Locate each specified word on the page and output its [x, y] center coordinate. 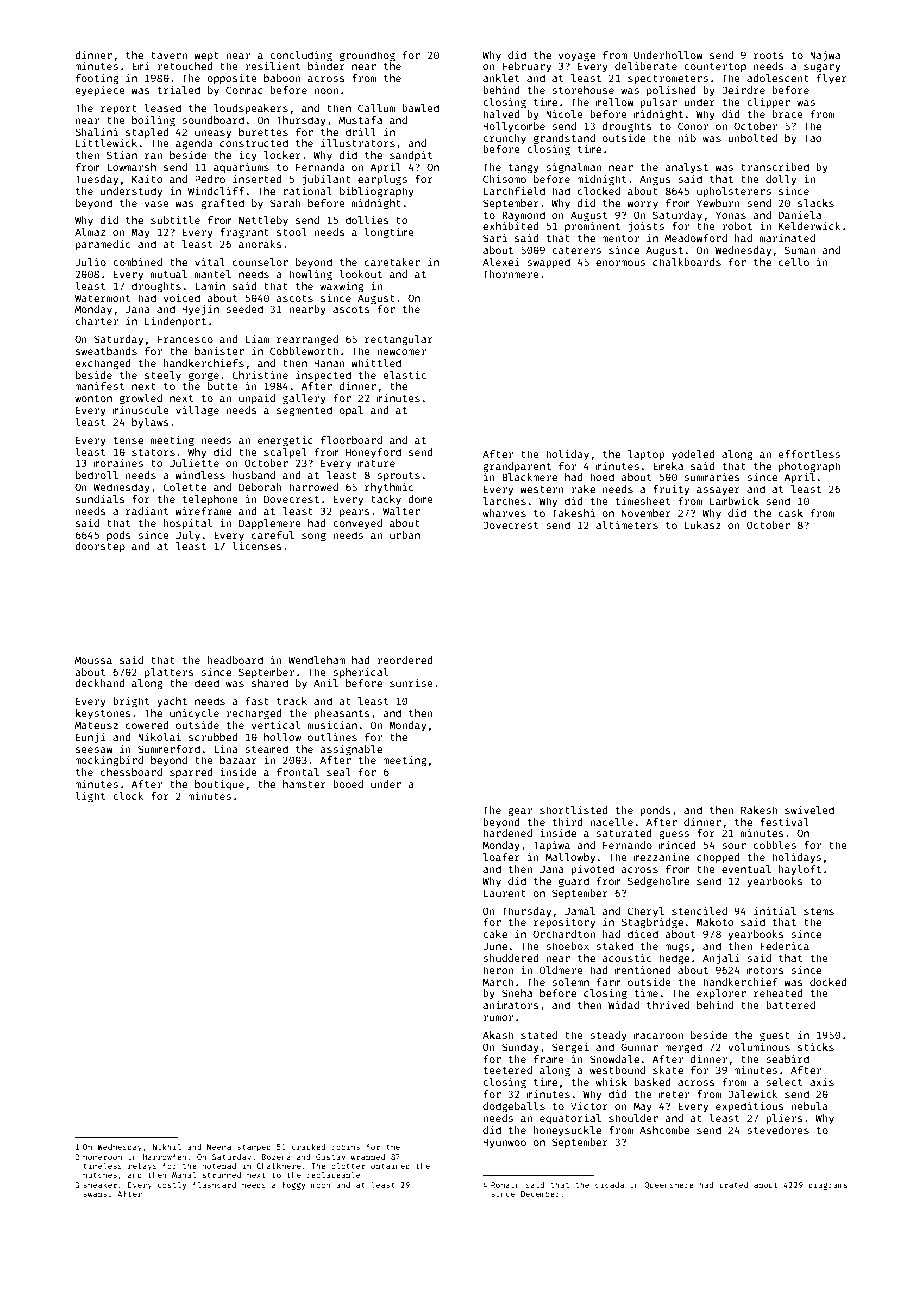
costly [172, 1185]
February [527, 67]
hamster [304, 784]
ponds [655, 811]
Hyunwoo [504, 1143]
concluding [301, 56]
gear [520, 812]
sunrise [411, 683]
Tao [813, 138]
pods [119, 536]
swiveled [809, 810]
